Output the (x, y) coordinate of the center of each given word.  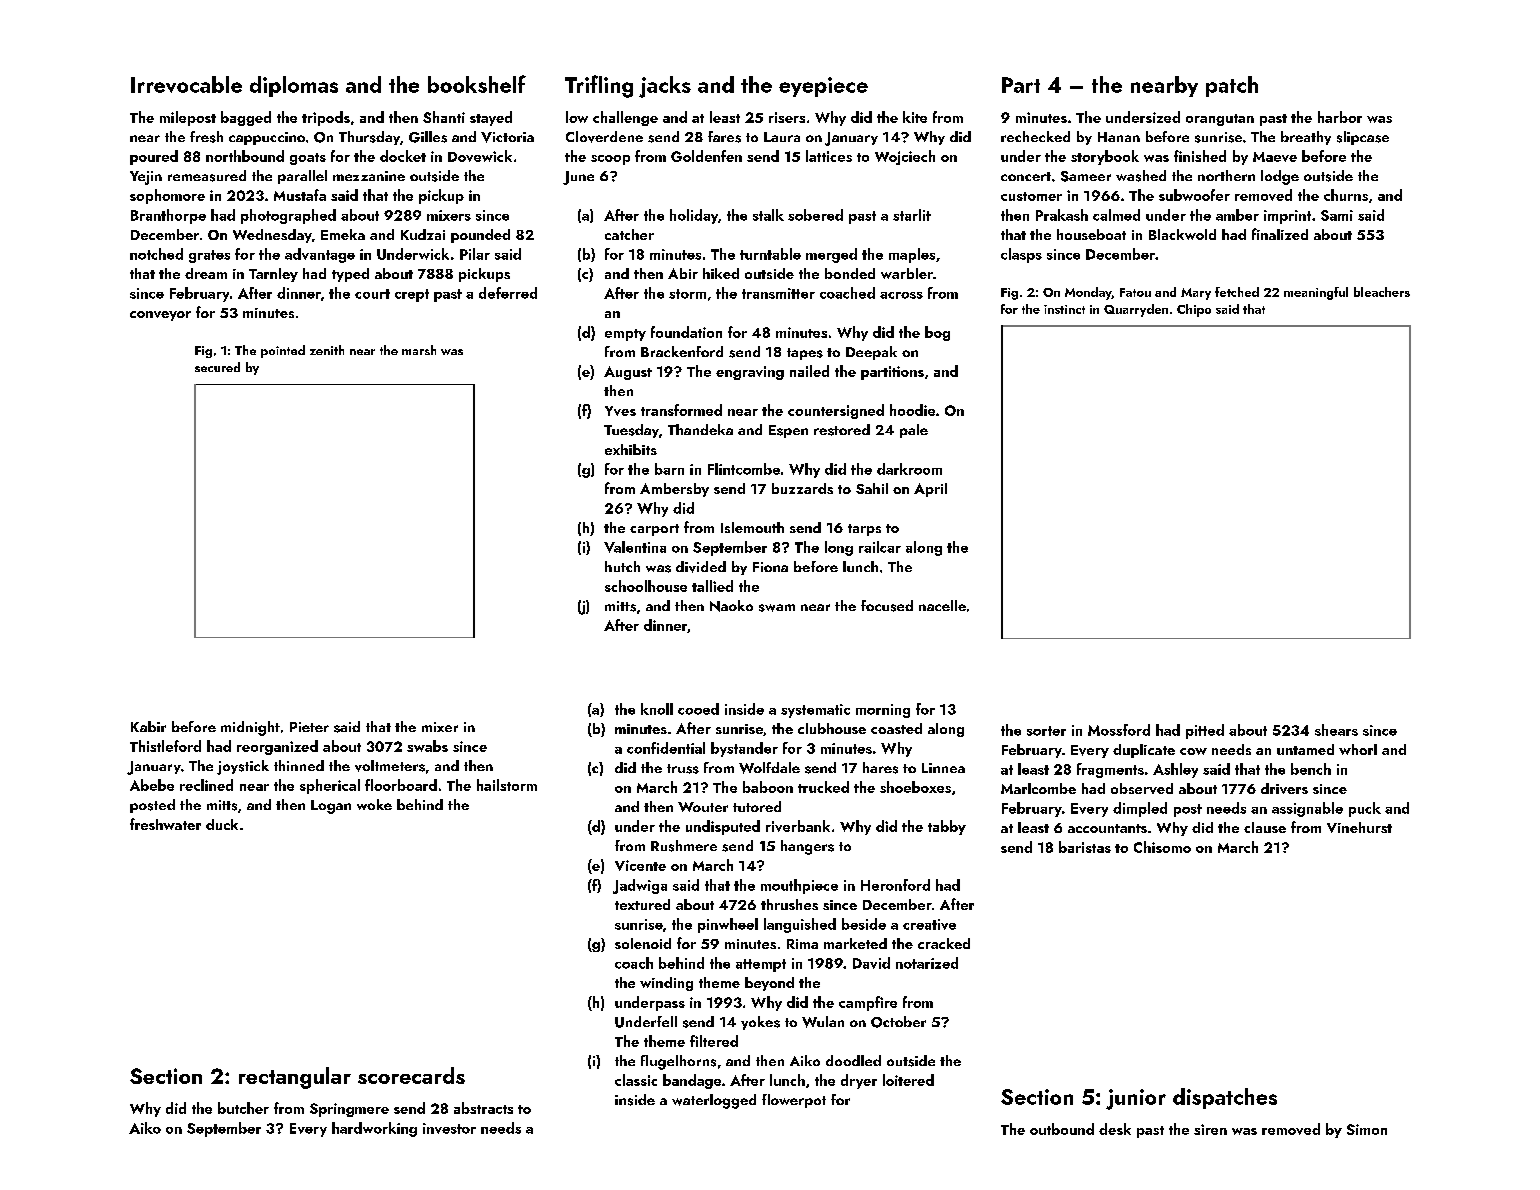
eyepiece (823, 87)
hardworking (374, 1129)
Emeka (343, 234)
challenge (625, 118)
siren (1210, 1129)
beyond (769, 984)
